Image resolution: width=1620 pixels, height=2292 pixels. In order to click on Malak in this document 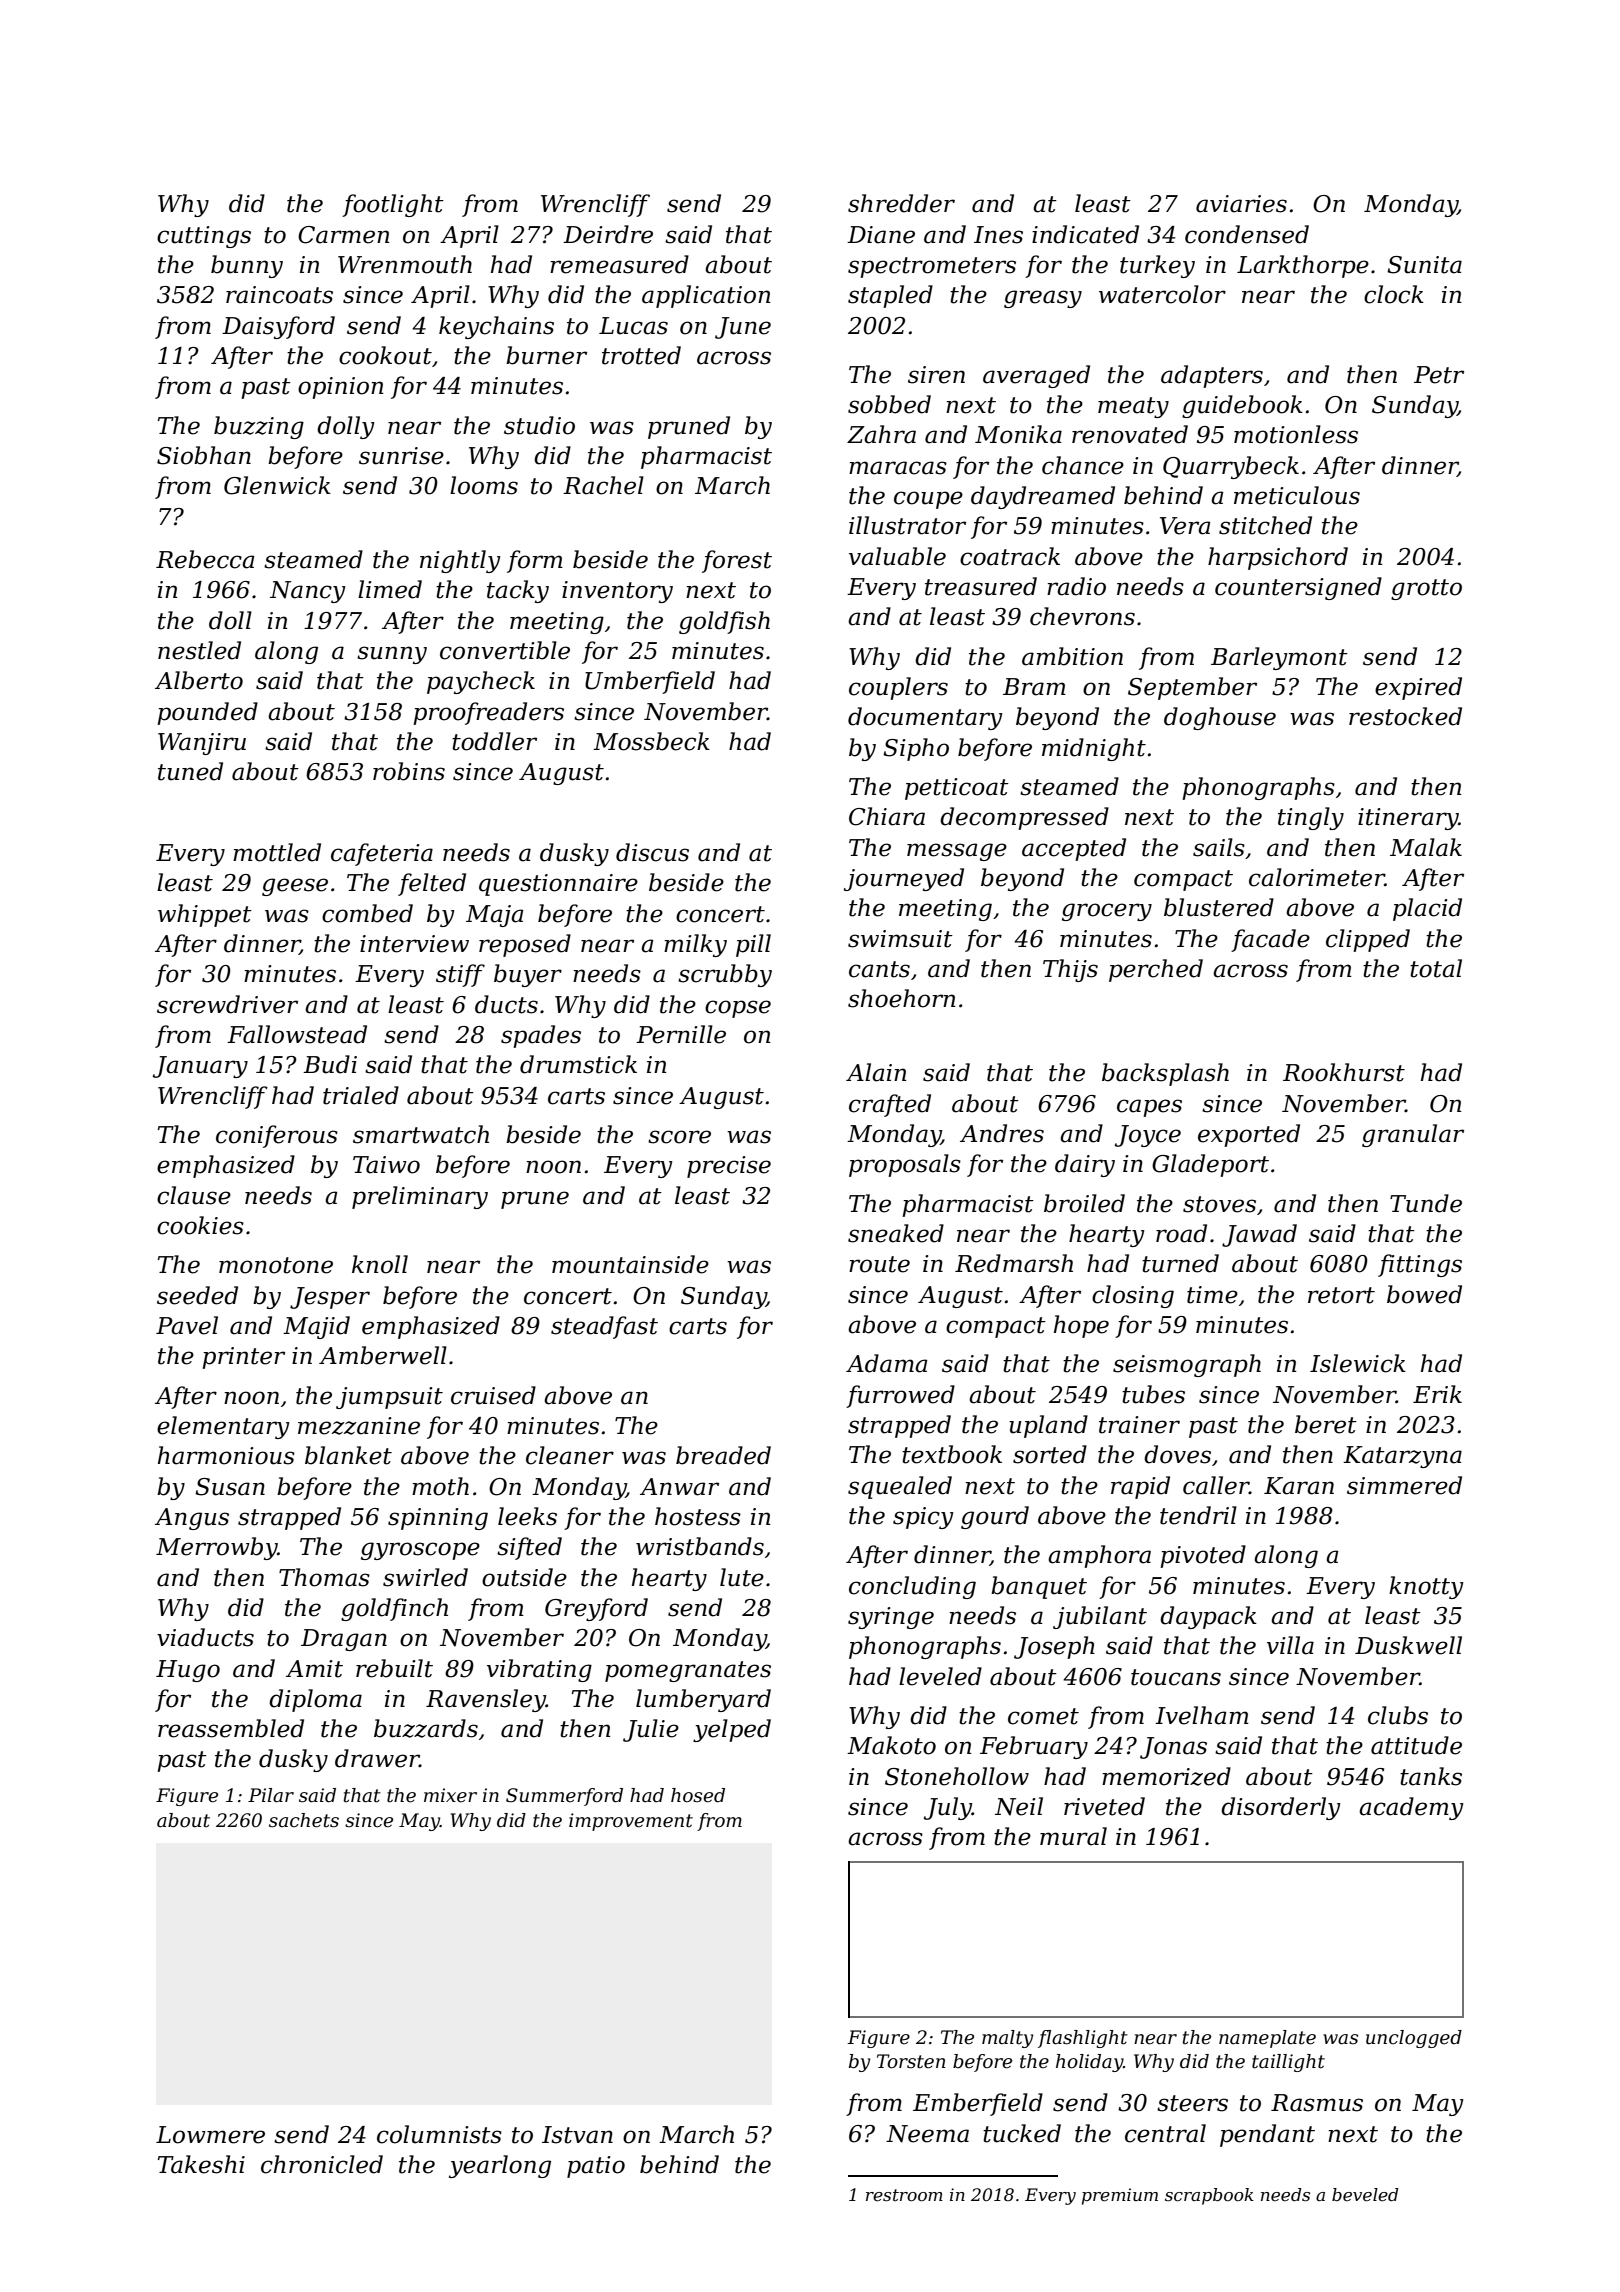, I will do `click(1426, 847)`.
